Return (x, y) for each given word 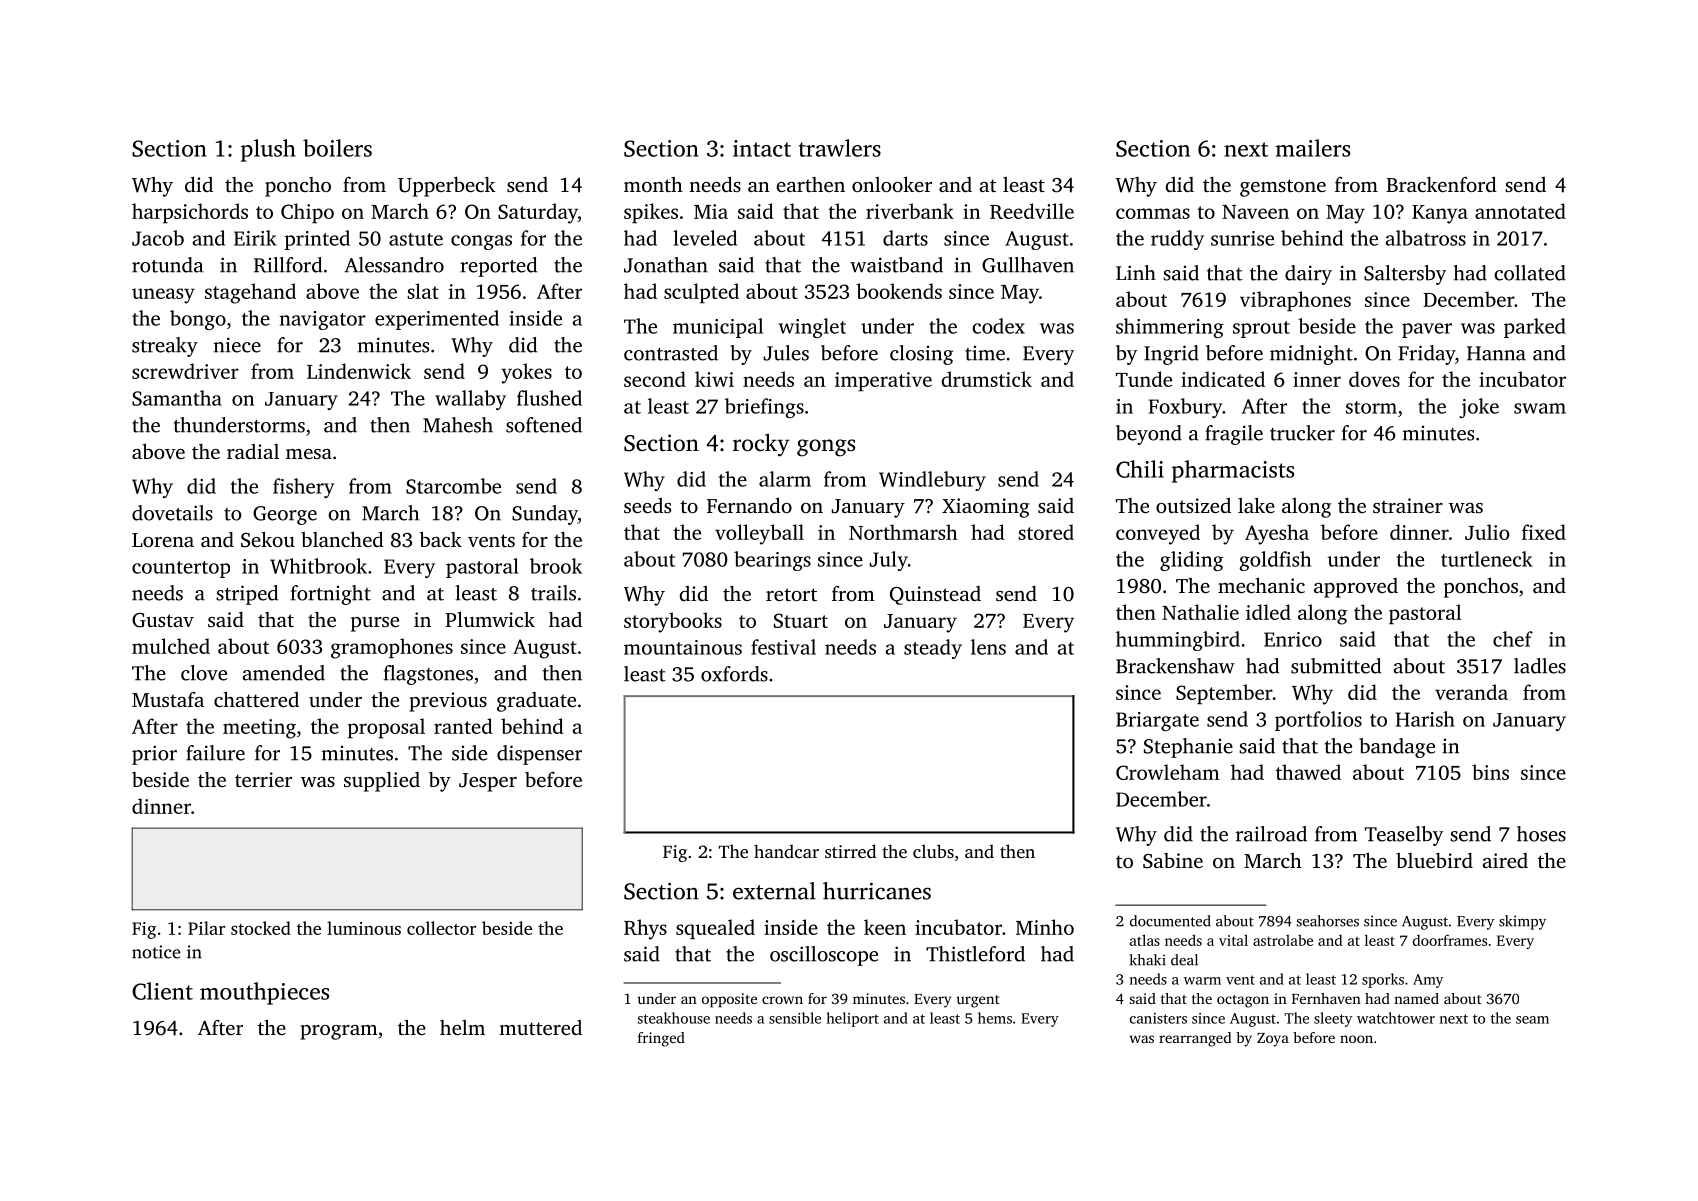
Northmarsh (903, 532)
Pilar (206, 928)
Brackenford (1441, 184)
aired (1505, 860)
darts (905, 238)
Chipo (307, 213)
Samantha (177, 398)
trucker (1302, 433)
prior (154, 755)
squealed (715, 929)
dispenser (539, 755)
